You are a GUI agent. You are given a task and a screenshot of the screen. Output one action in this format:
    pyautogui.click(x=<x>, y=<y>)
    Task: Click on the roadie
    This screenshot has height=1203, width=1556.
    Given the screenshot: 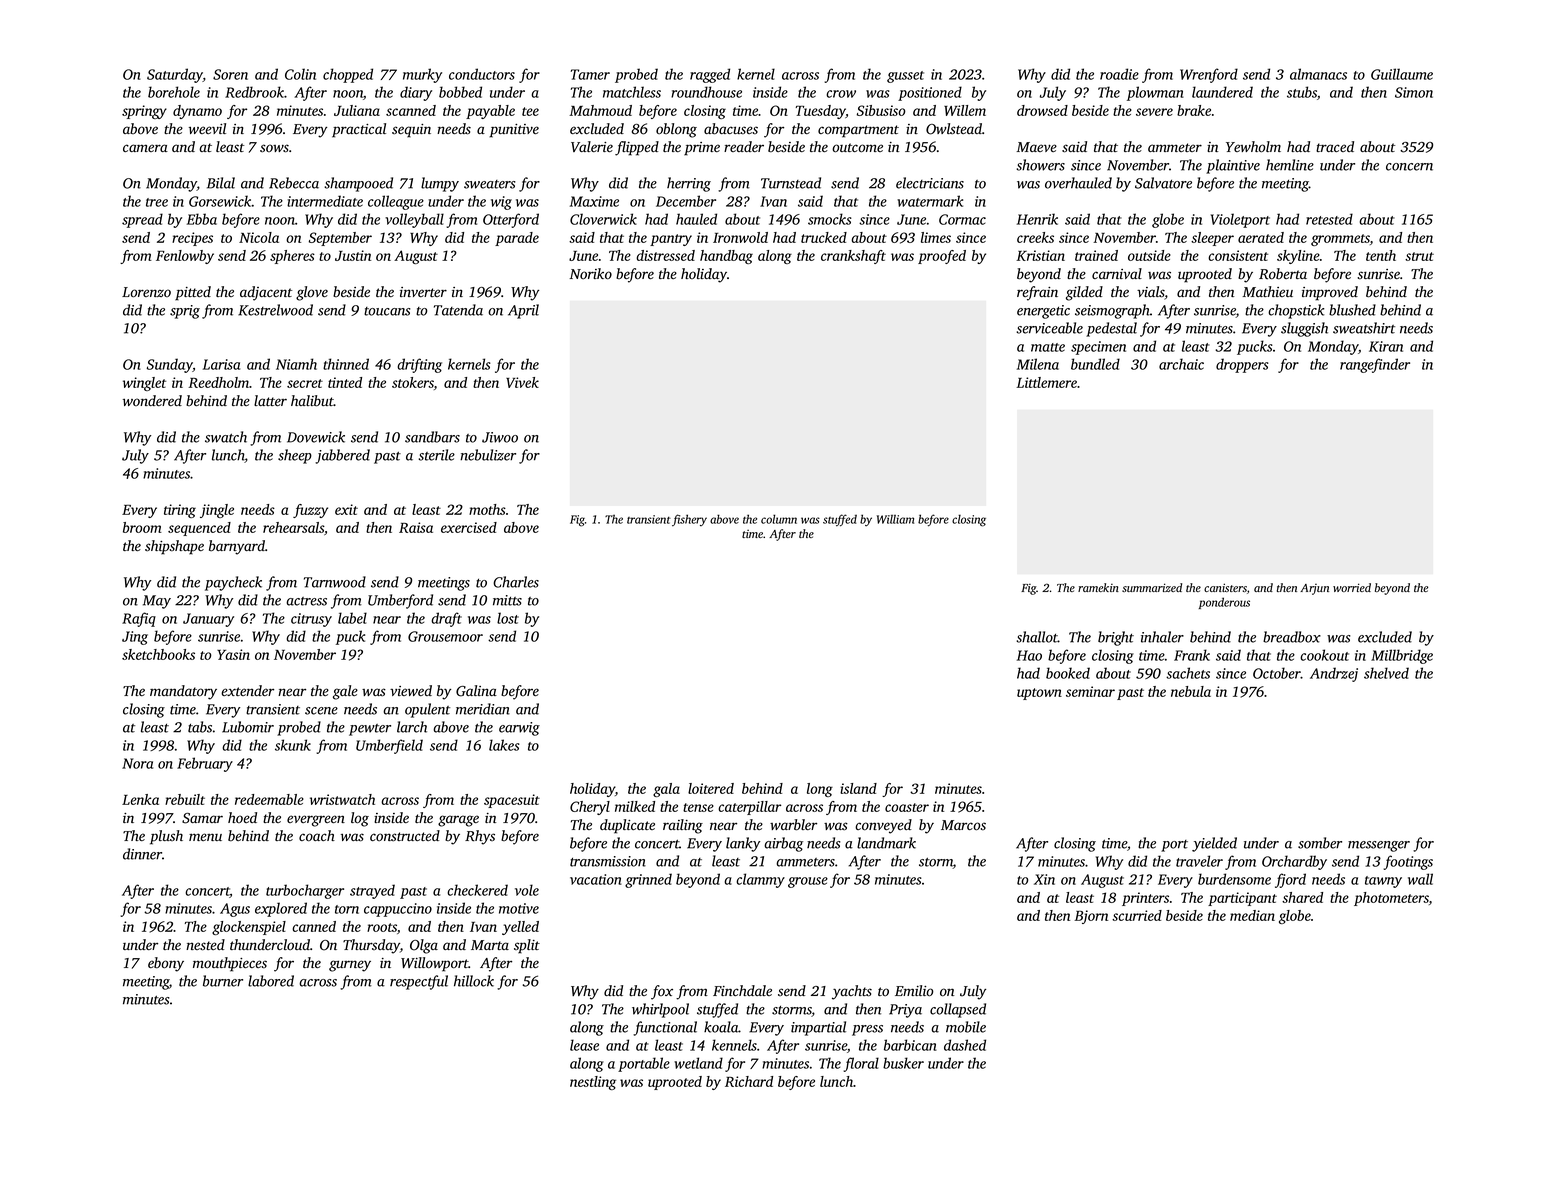 What is the action you would take?
    pyautogui.click(x=1119, y=74)
